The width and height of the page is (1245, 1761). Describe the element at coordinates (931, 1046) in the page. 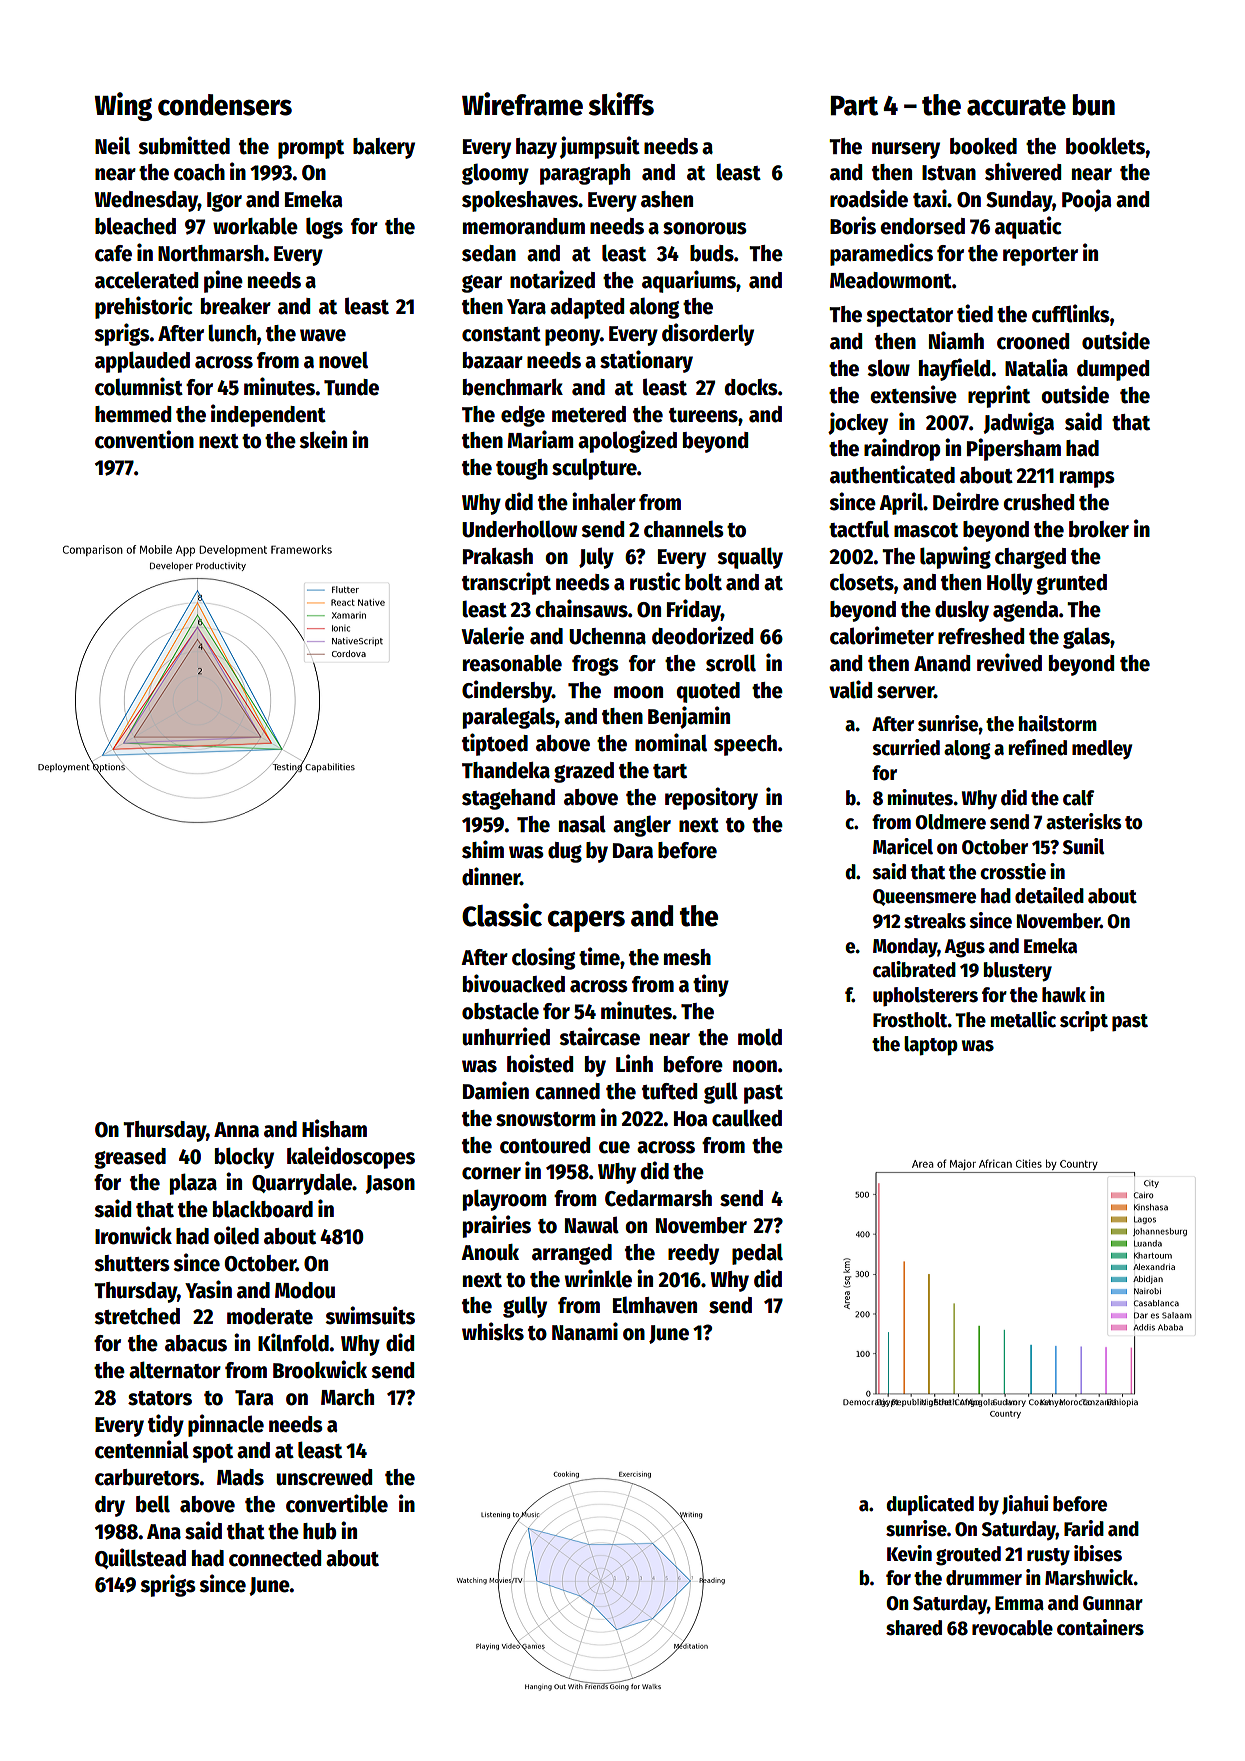

I see `laptop` at that location.
